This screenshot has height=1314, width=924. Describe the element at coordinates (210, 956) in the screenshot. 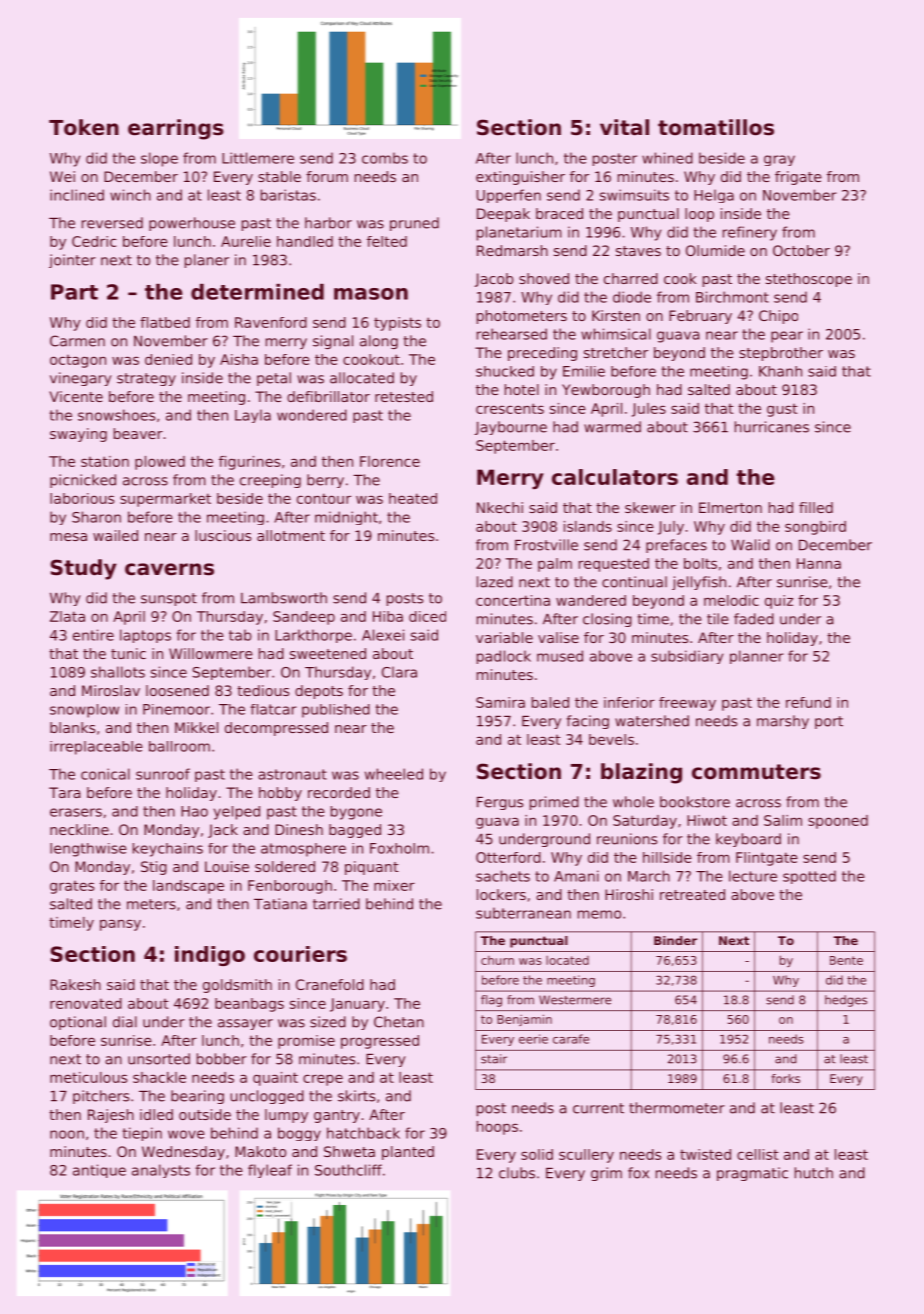

I see `indigo` at that location.
